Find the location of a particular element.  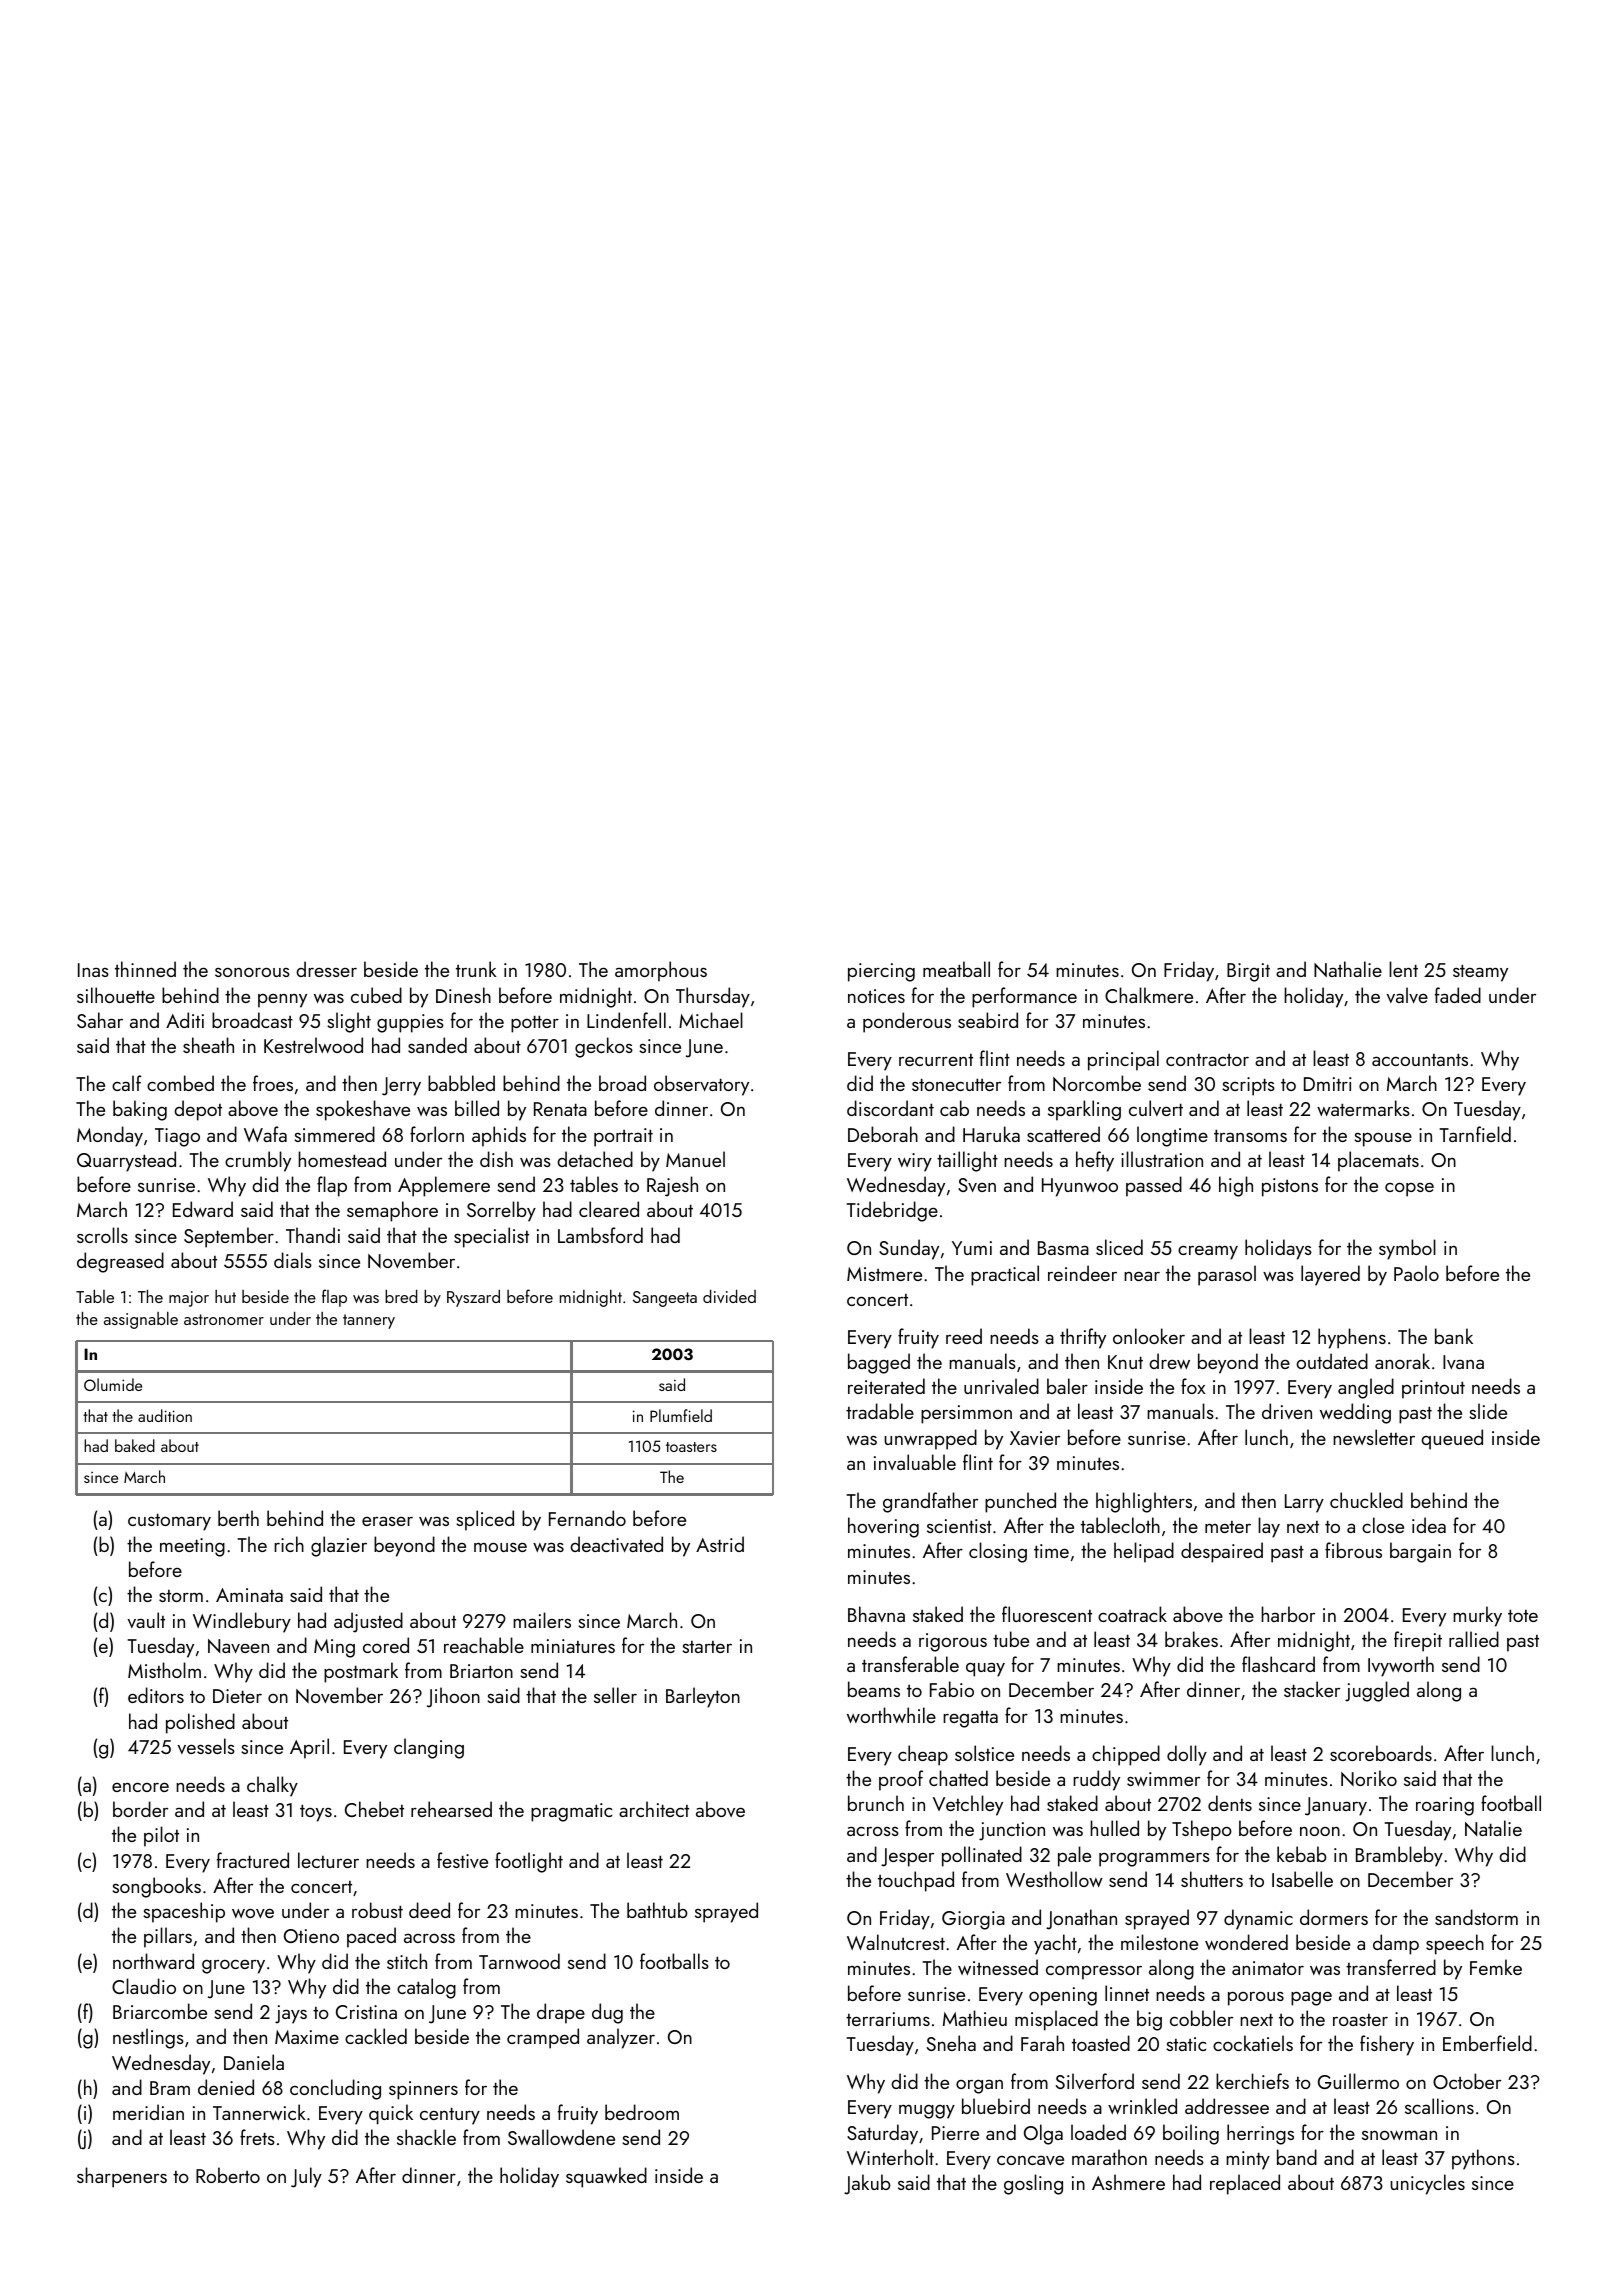

valve is located at coordinates (1407, 995).
